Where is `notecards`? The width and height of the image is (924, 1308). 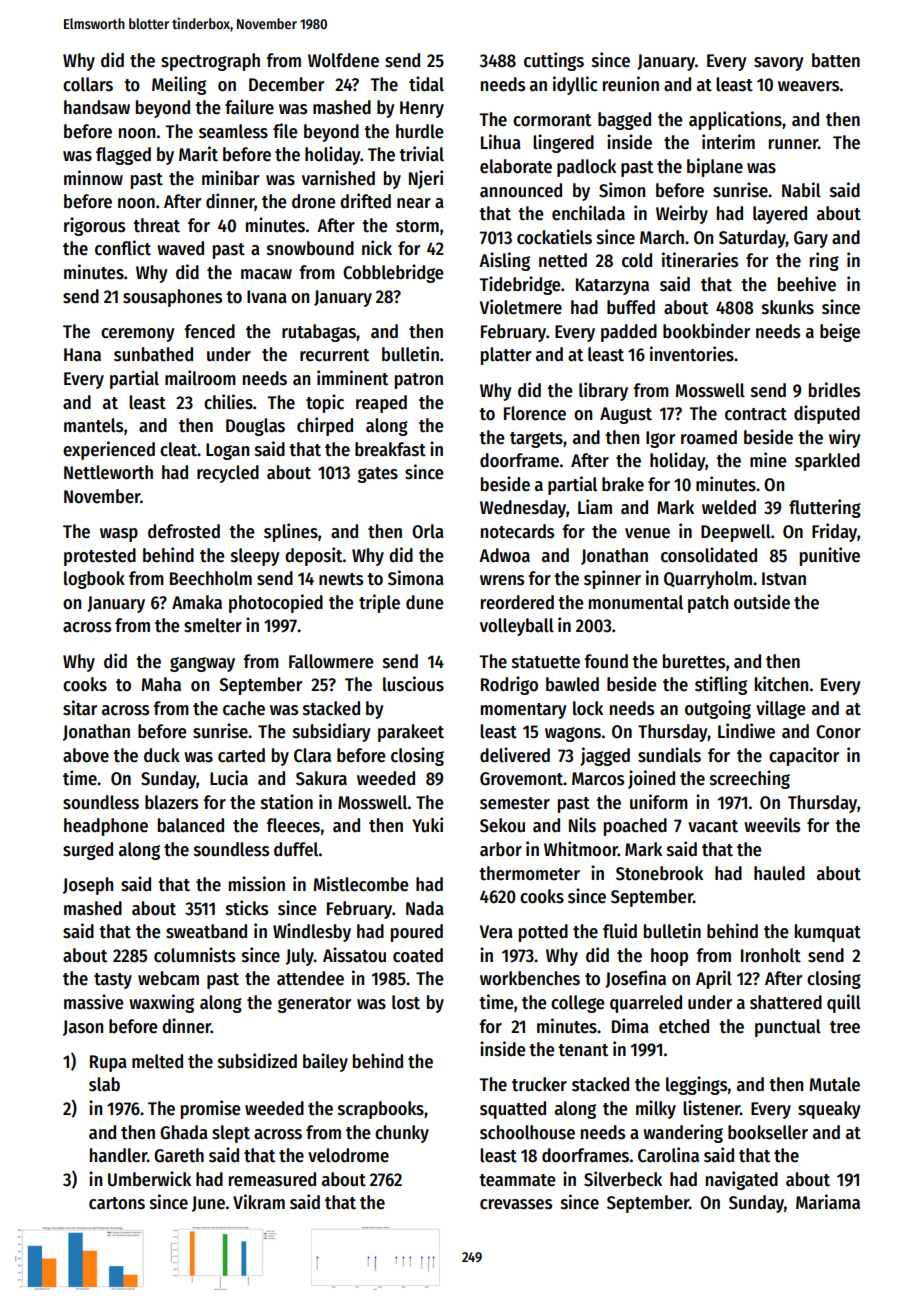
notecards is located at coordinates (517, 531).
